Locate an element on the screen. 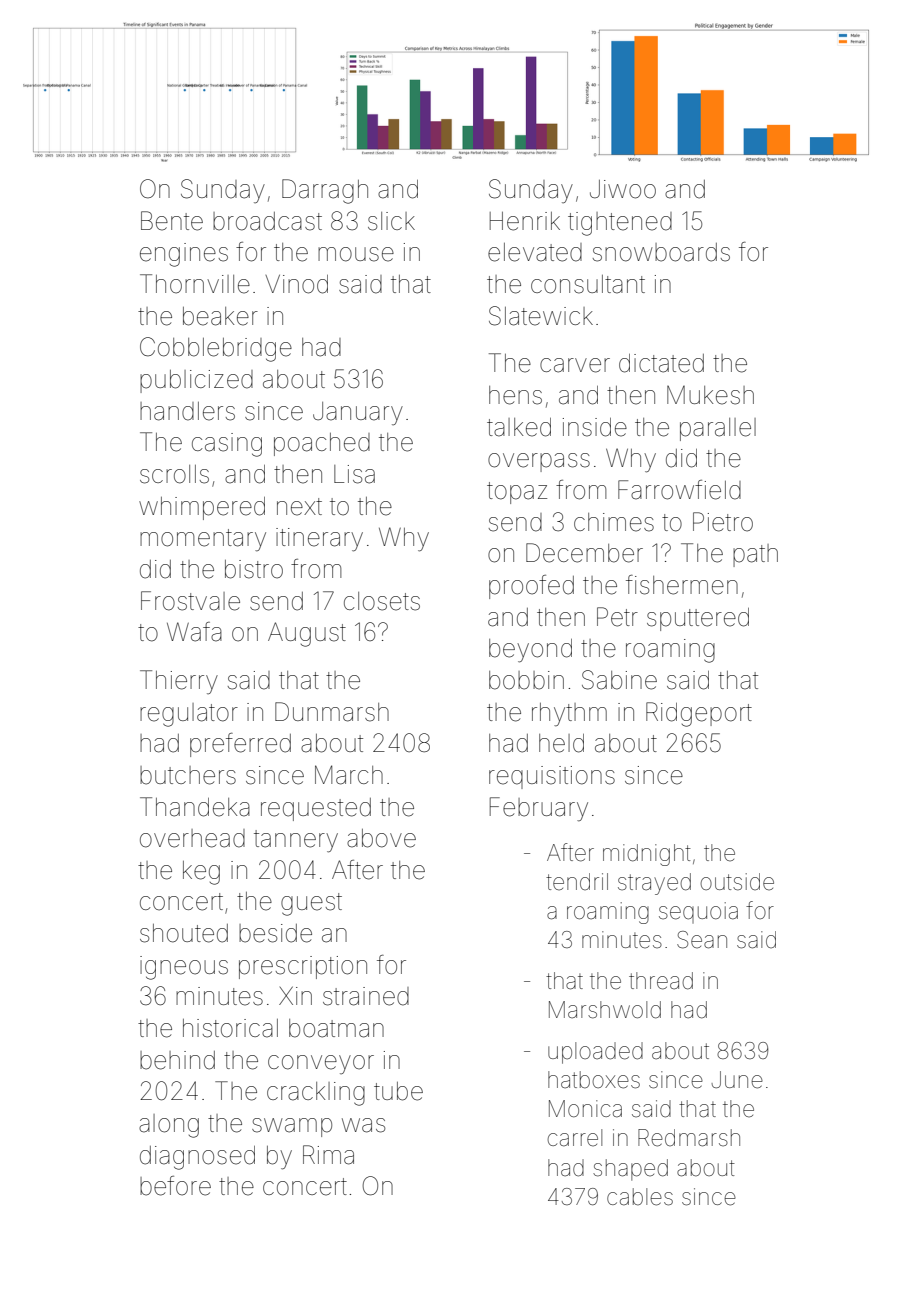  slick is located at coordinates (391, 221).
